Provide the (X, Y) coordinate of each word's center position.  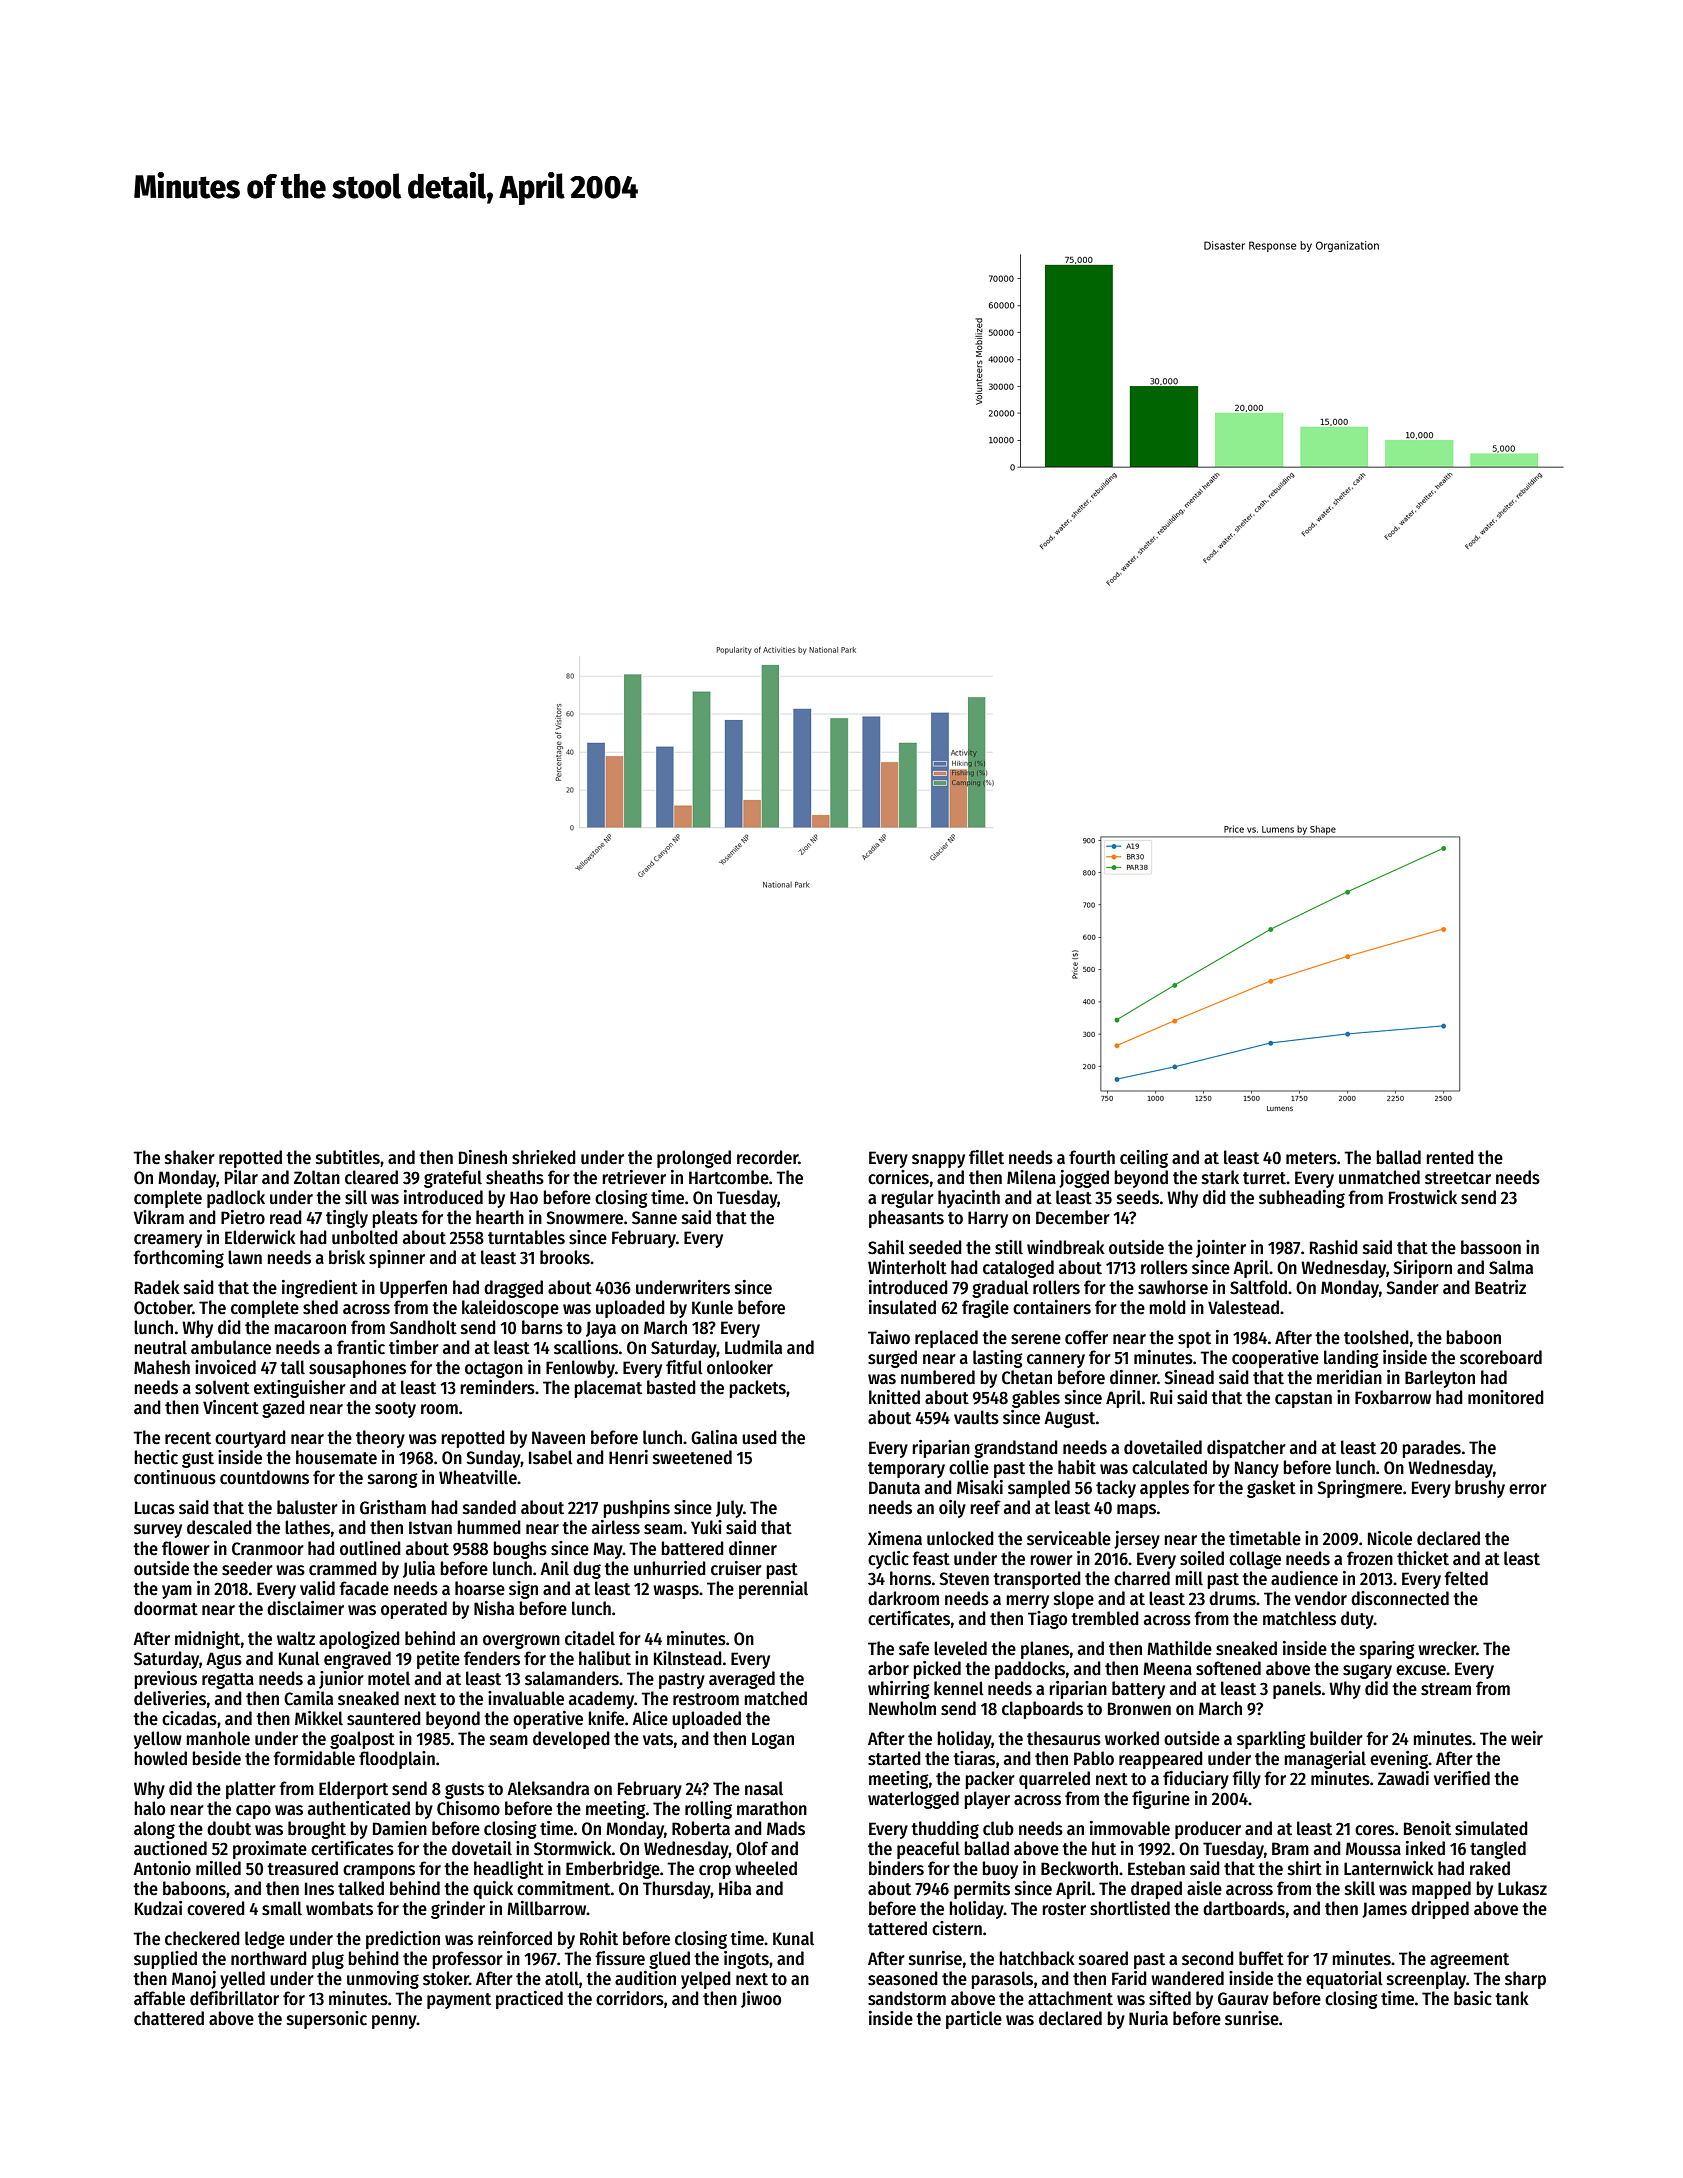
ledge (265, 1940)
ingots (746, 1960)
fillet (986, 1157)
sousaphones (357, 1369)
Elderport (353, 1790)
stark (1220, 1177)
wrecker (1447, 1648)
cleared (371, 1177)
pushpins (636, 1509)
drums (1232, 1598)
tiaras (974, 1758)
